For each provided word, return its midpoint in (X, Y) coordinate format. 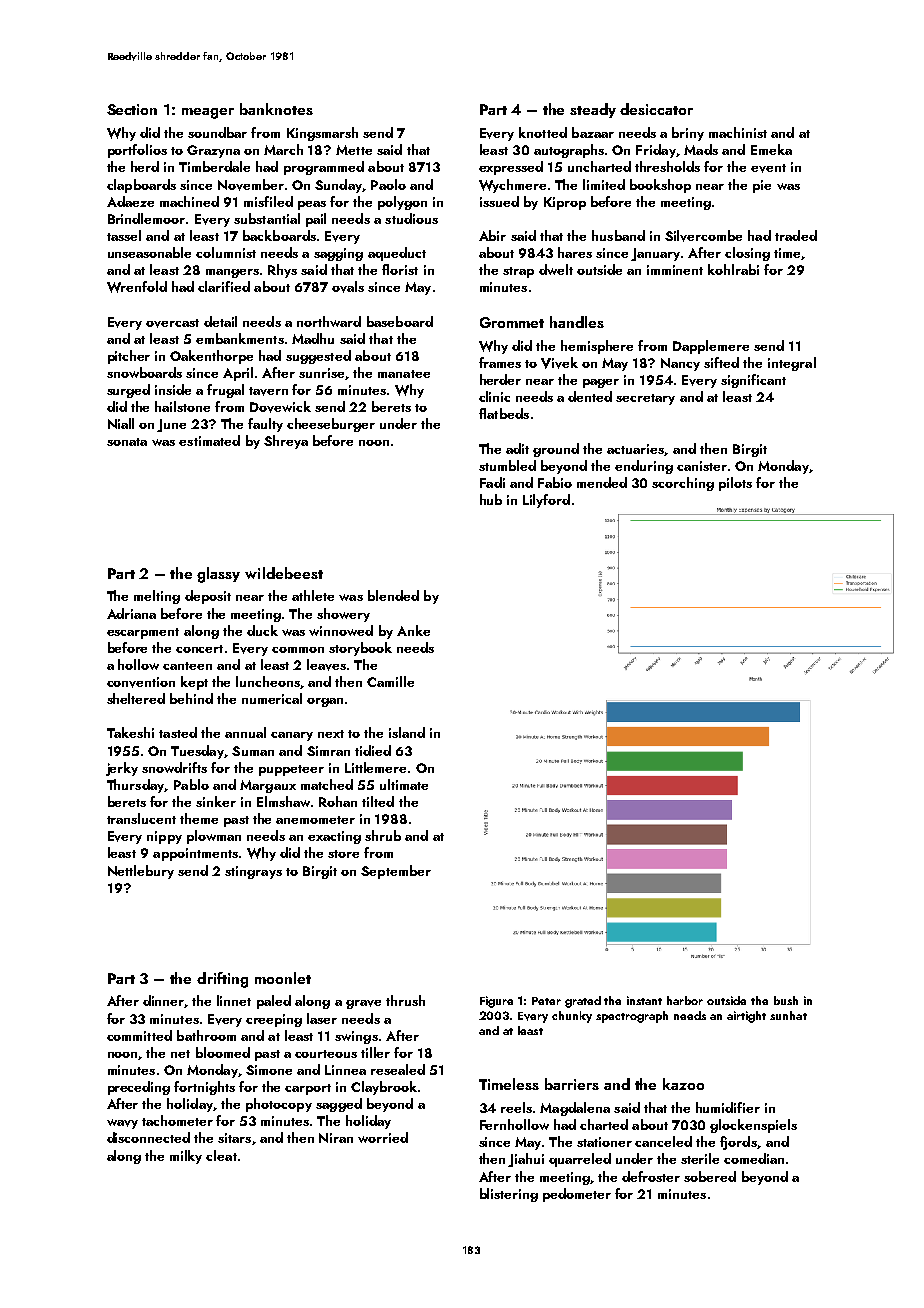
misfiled (268, 201)
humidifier (728, 1107)
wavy (122, 1124)
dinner (163, 1000)
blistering (509, 1195)
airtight (746, 1017)
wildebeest (284, 573)
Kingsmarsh (322, 134)
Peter (546, 1001)
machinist (738, 132)
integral (792, 364)
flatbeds (504, 413)
